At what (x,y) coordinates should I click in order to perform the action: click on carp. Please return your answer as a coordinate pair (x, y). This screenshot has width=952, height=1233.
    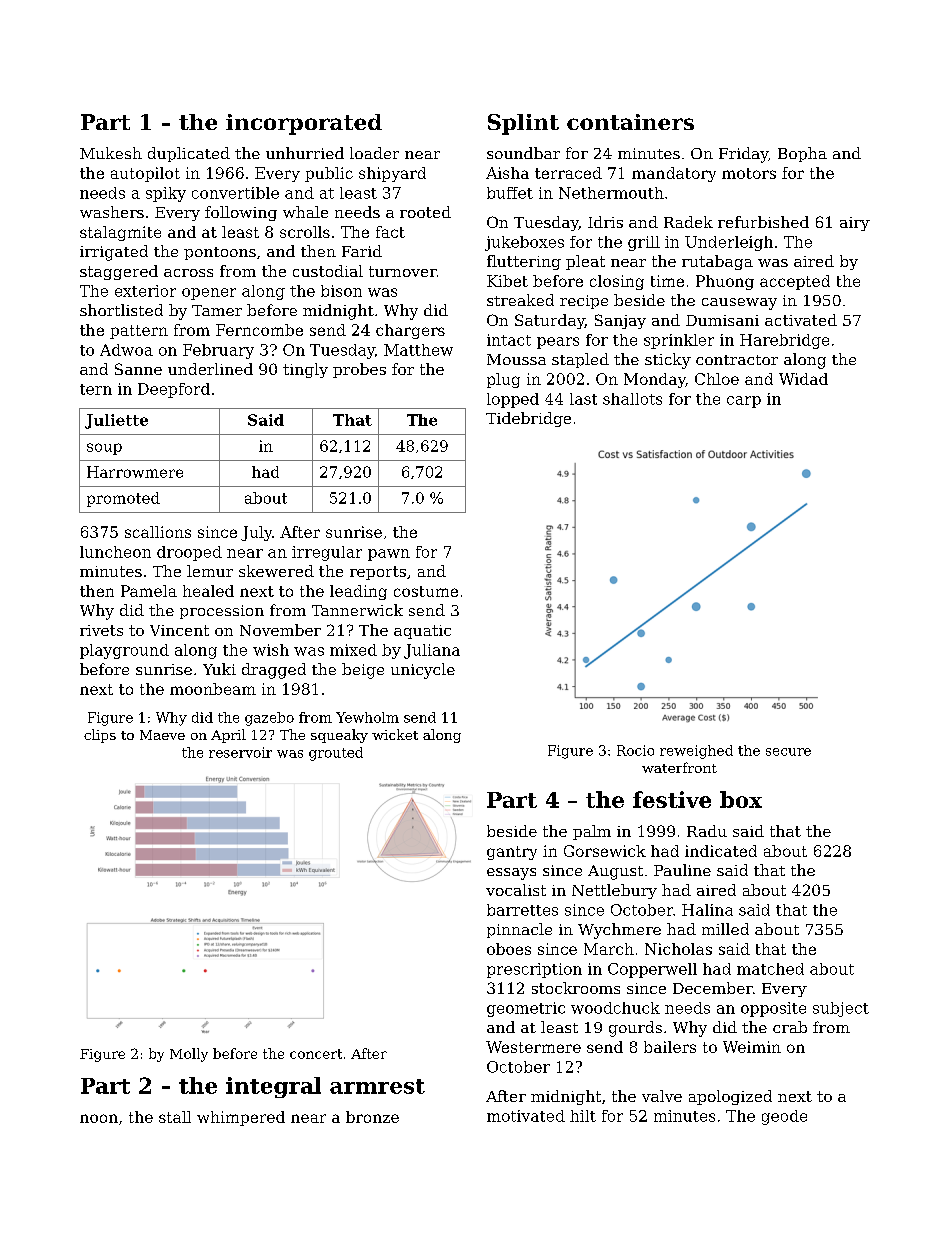
    Looking at the image, I should click on (744, 402).
